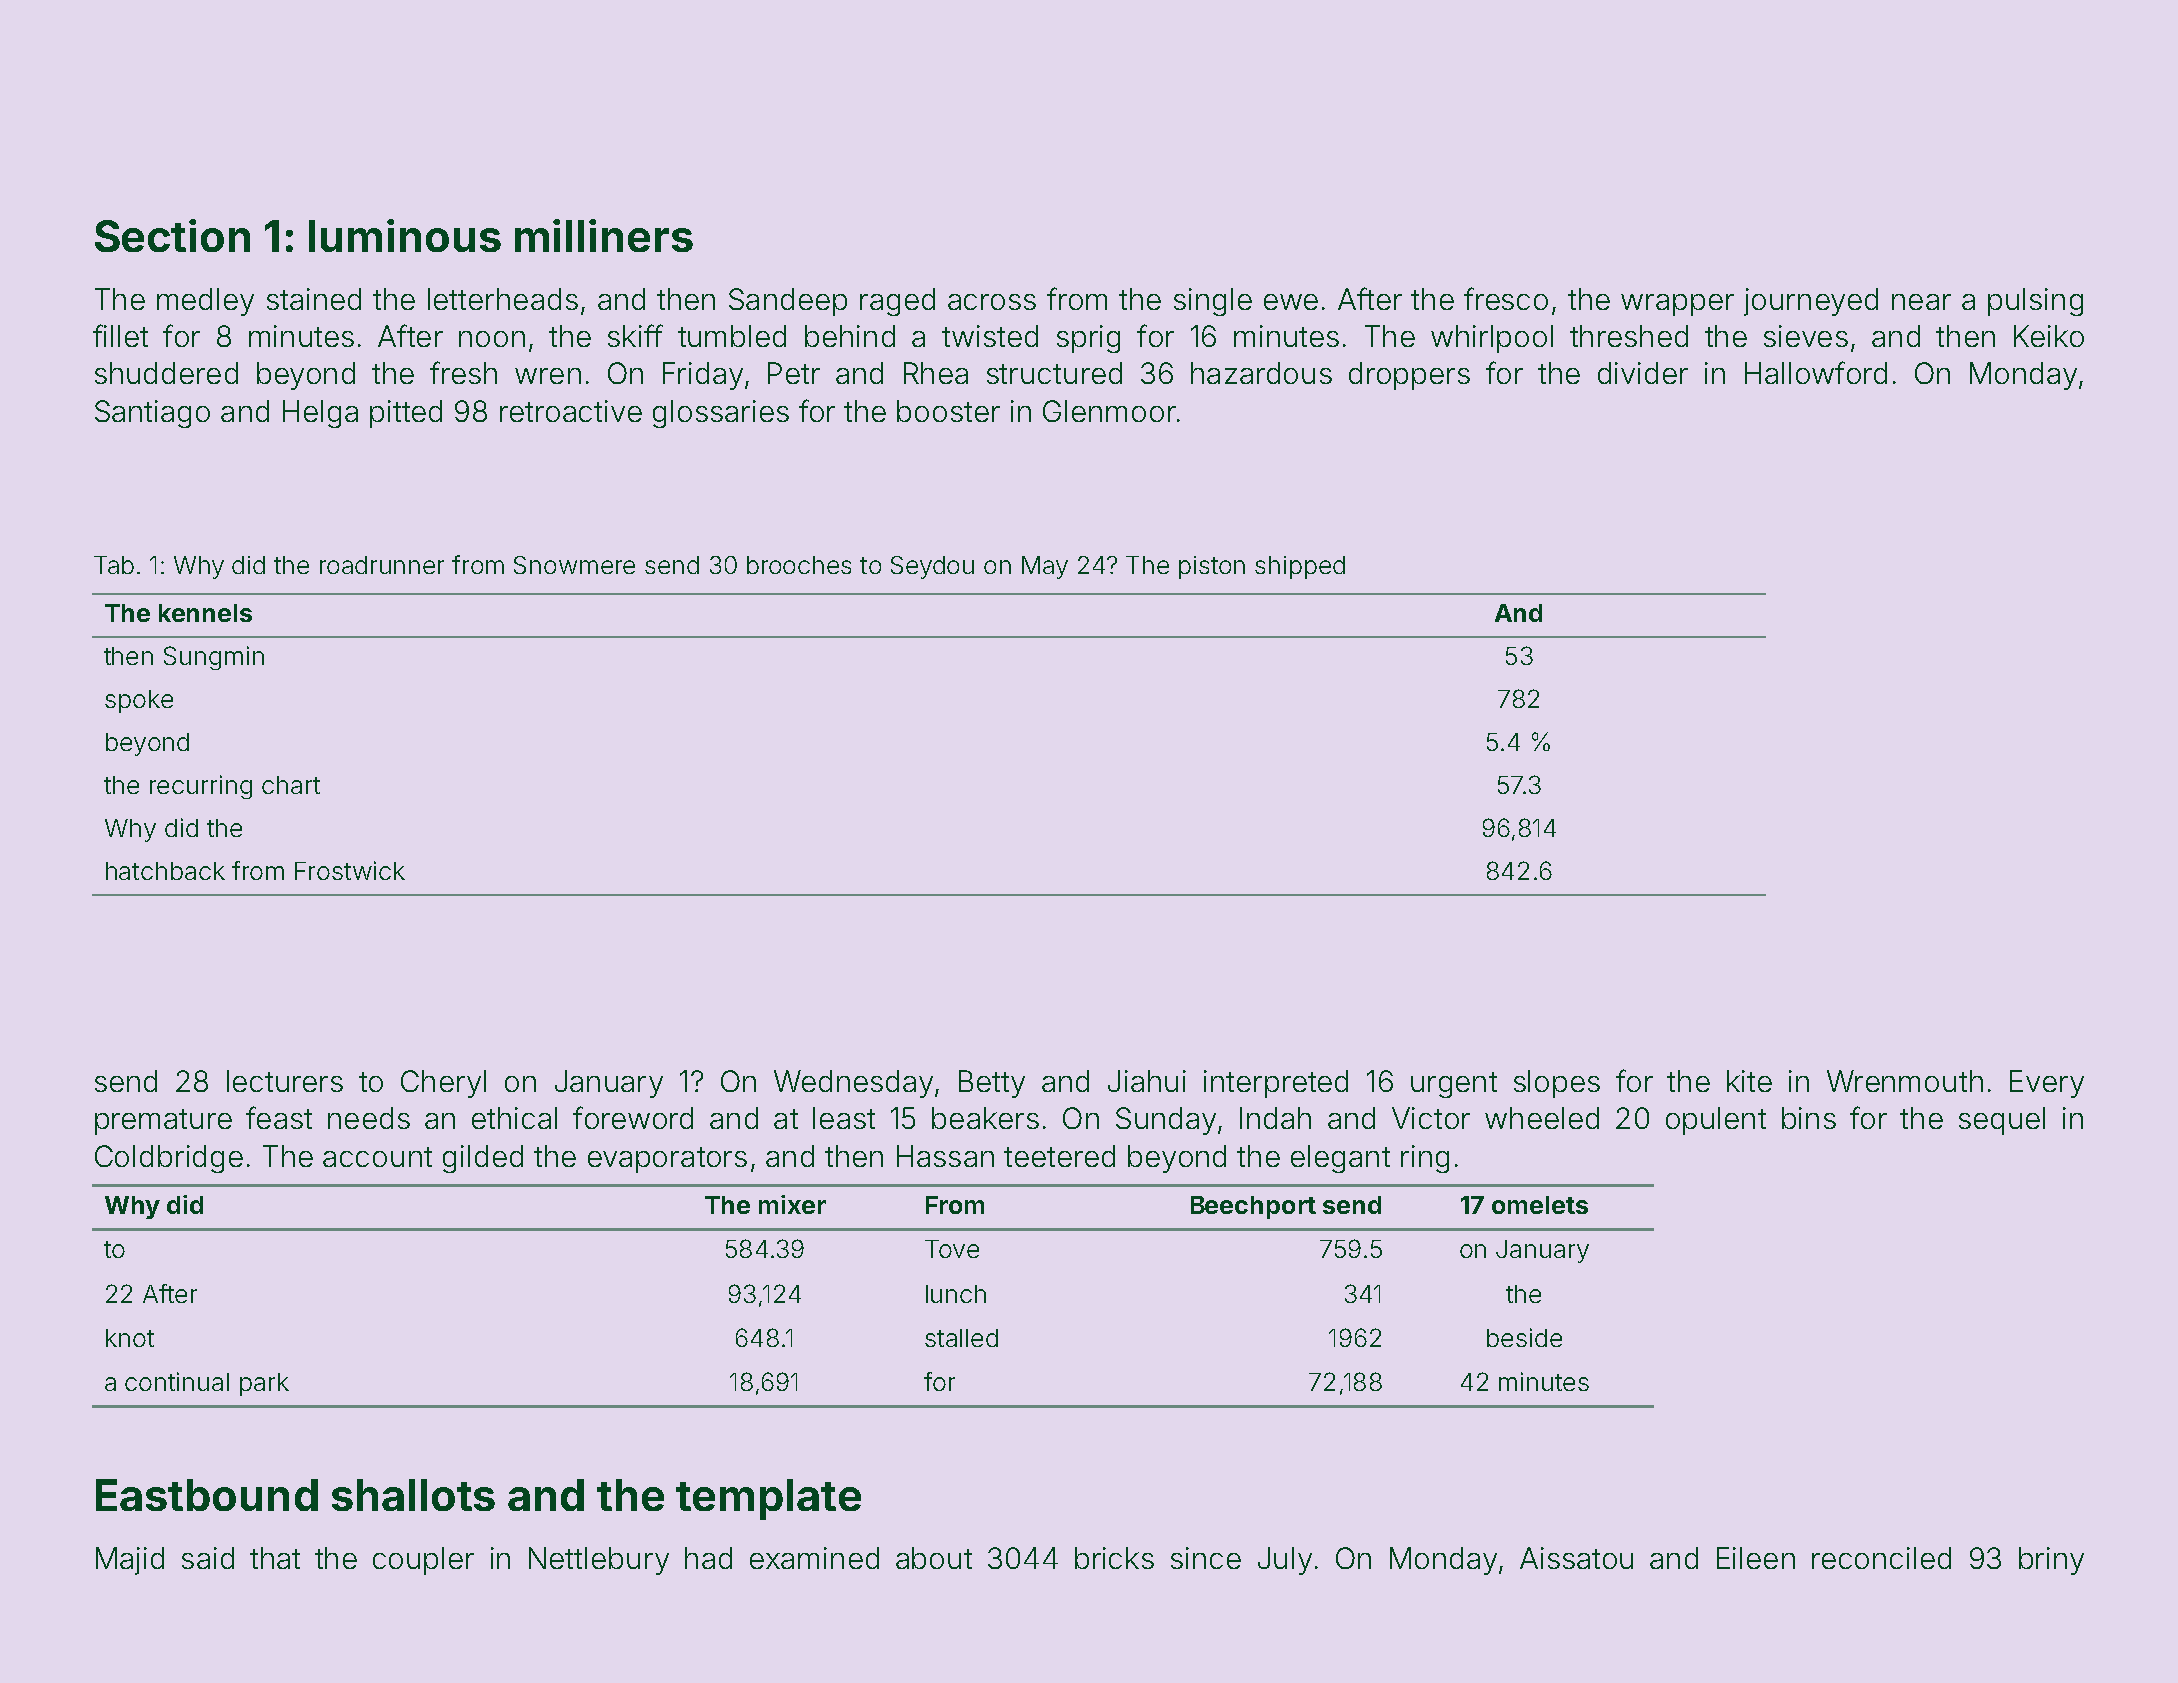 This screenshot has height=1683, width=2178. I want to click on skiff, so click(635, 335).
